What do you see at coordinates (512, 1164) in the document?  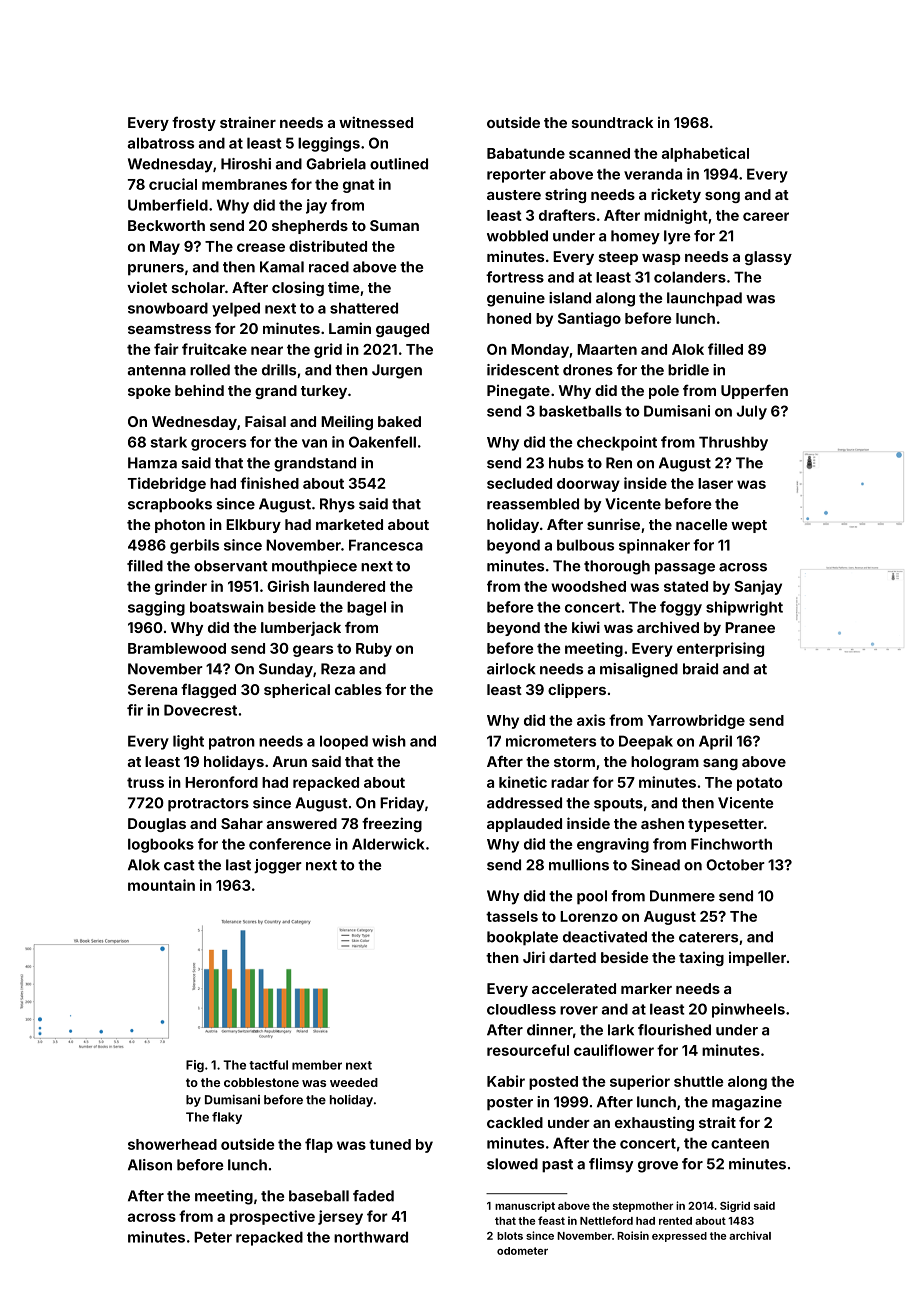 I see `slowed` at bounding box center [512, 1164].
